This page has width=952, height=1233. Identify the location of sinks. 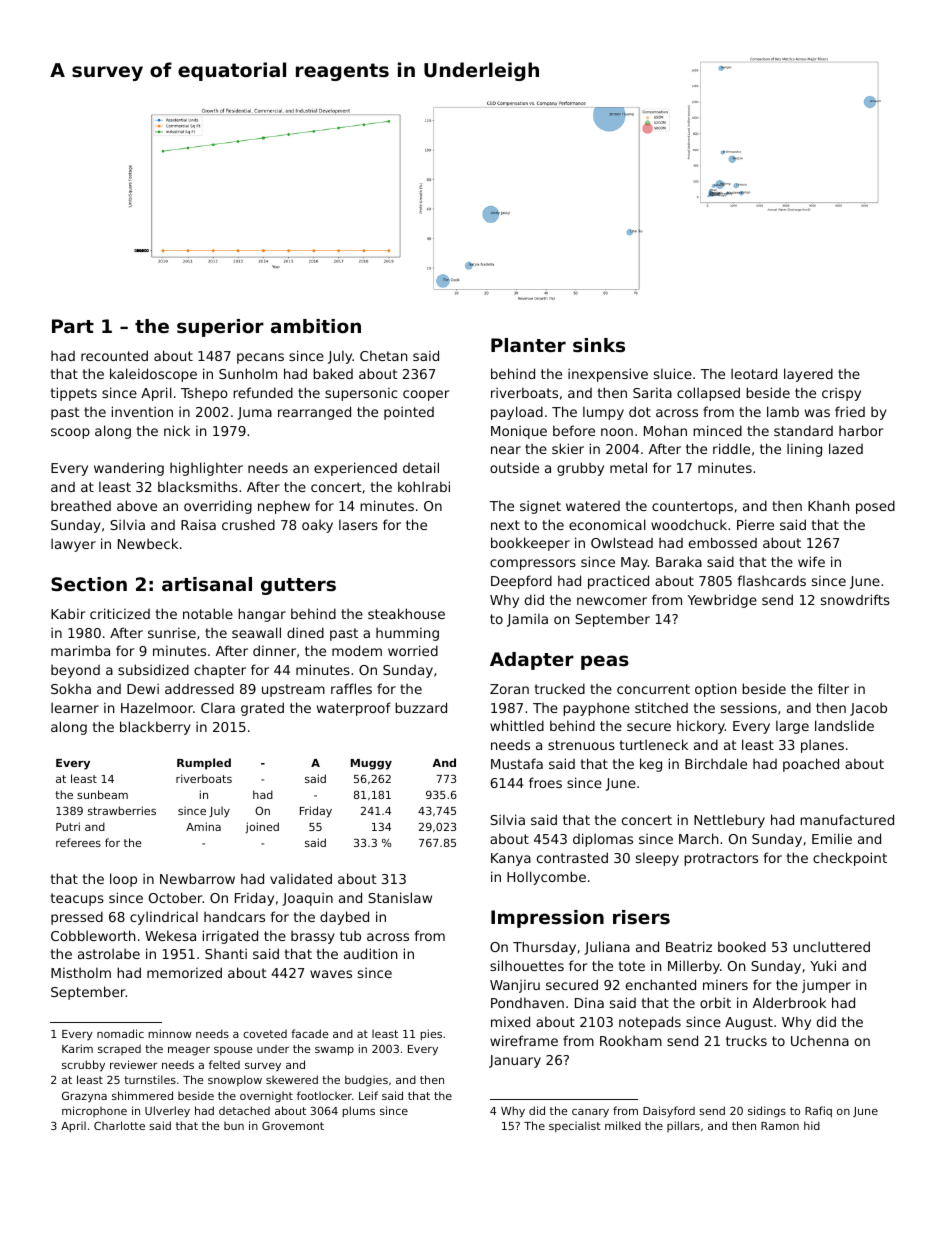
(599, 345).
